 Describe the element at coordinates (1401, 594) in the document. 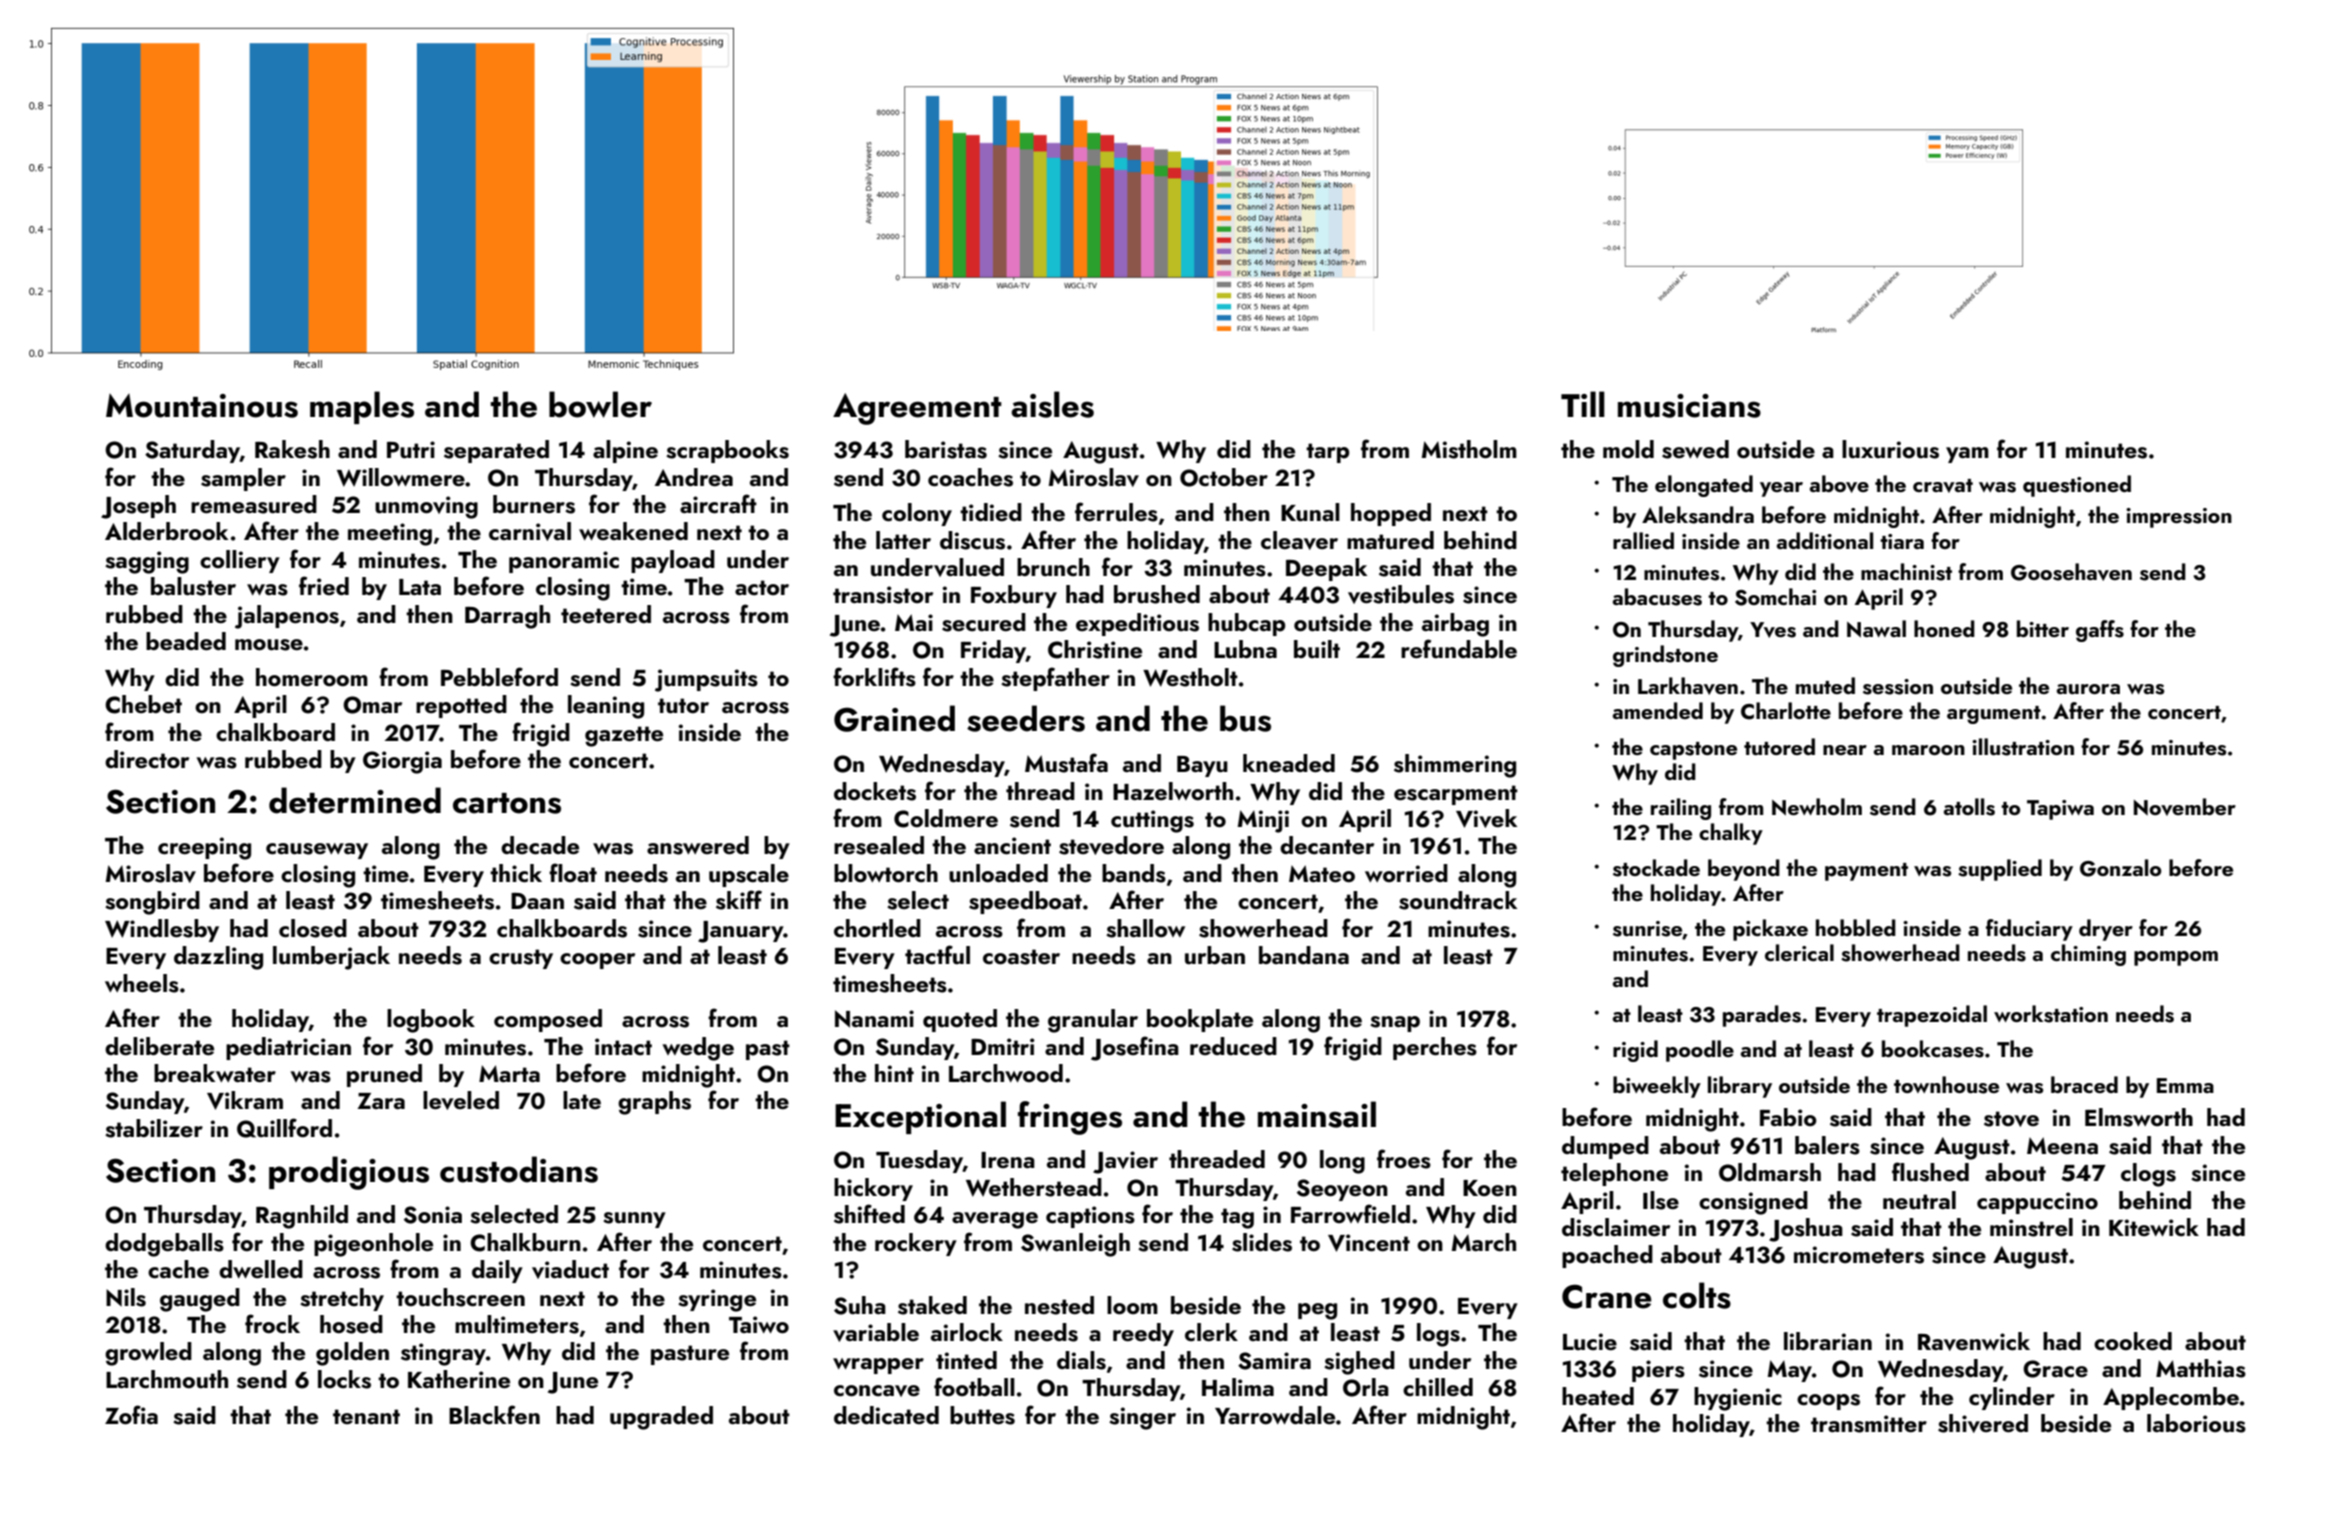

I see `vestibules` at that location.
